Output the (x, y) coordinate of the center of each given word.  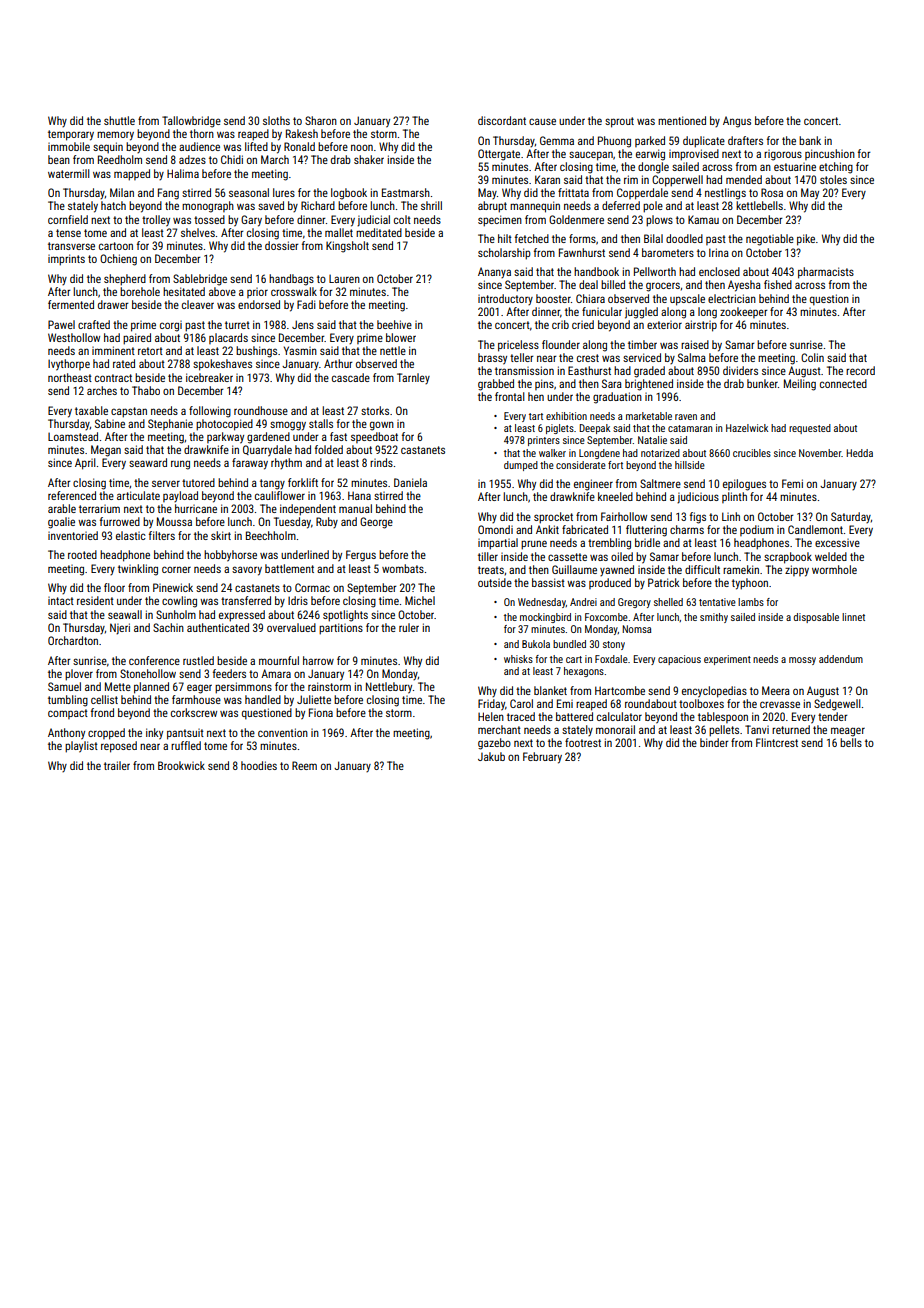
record (860, 370)
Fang (168, 194)
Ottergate (499, 155)
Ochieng (118, 260)
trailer (117, 765)
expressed (242, 616)
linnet (853, 617)
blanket (550, 690)
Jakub (491, 756)
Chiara (590, 298)
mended (744, 179)
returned (791, 729)
